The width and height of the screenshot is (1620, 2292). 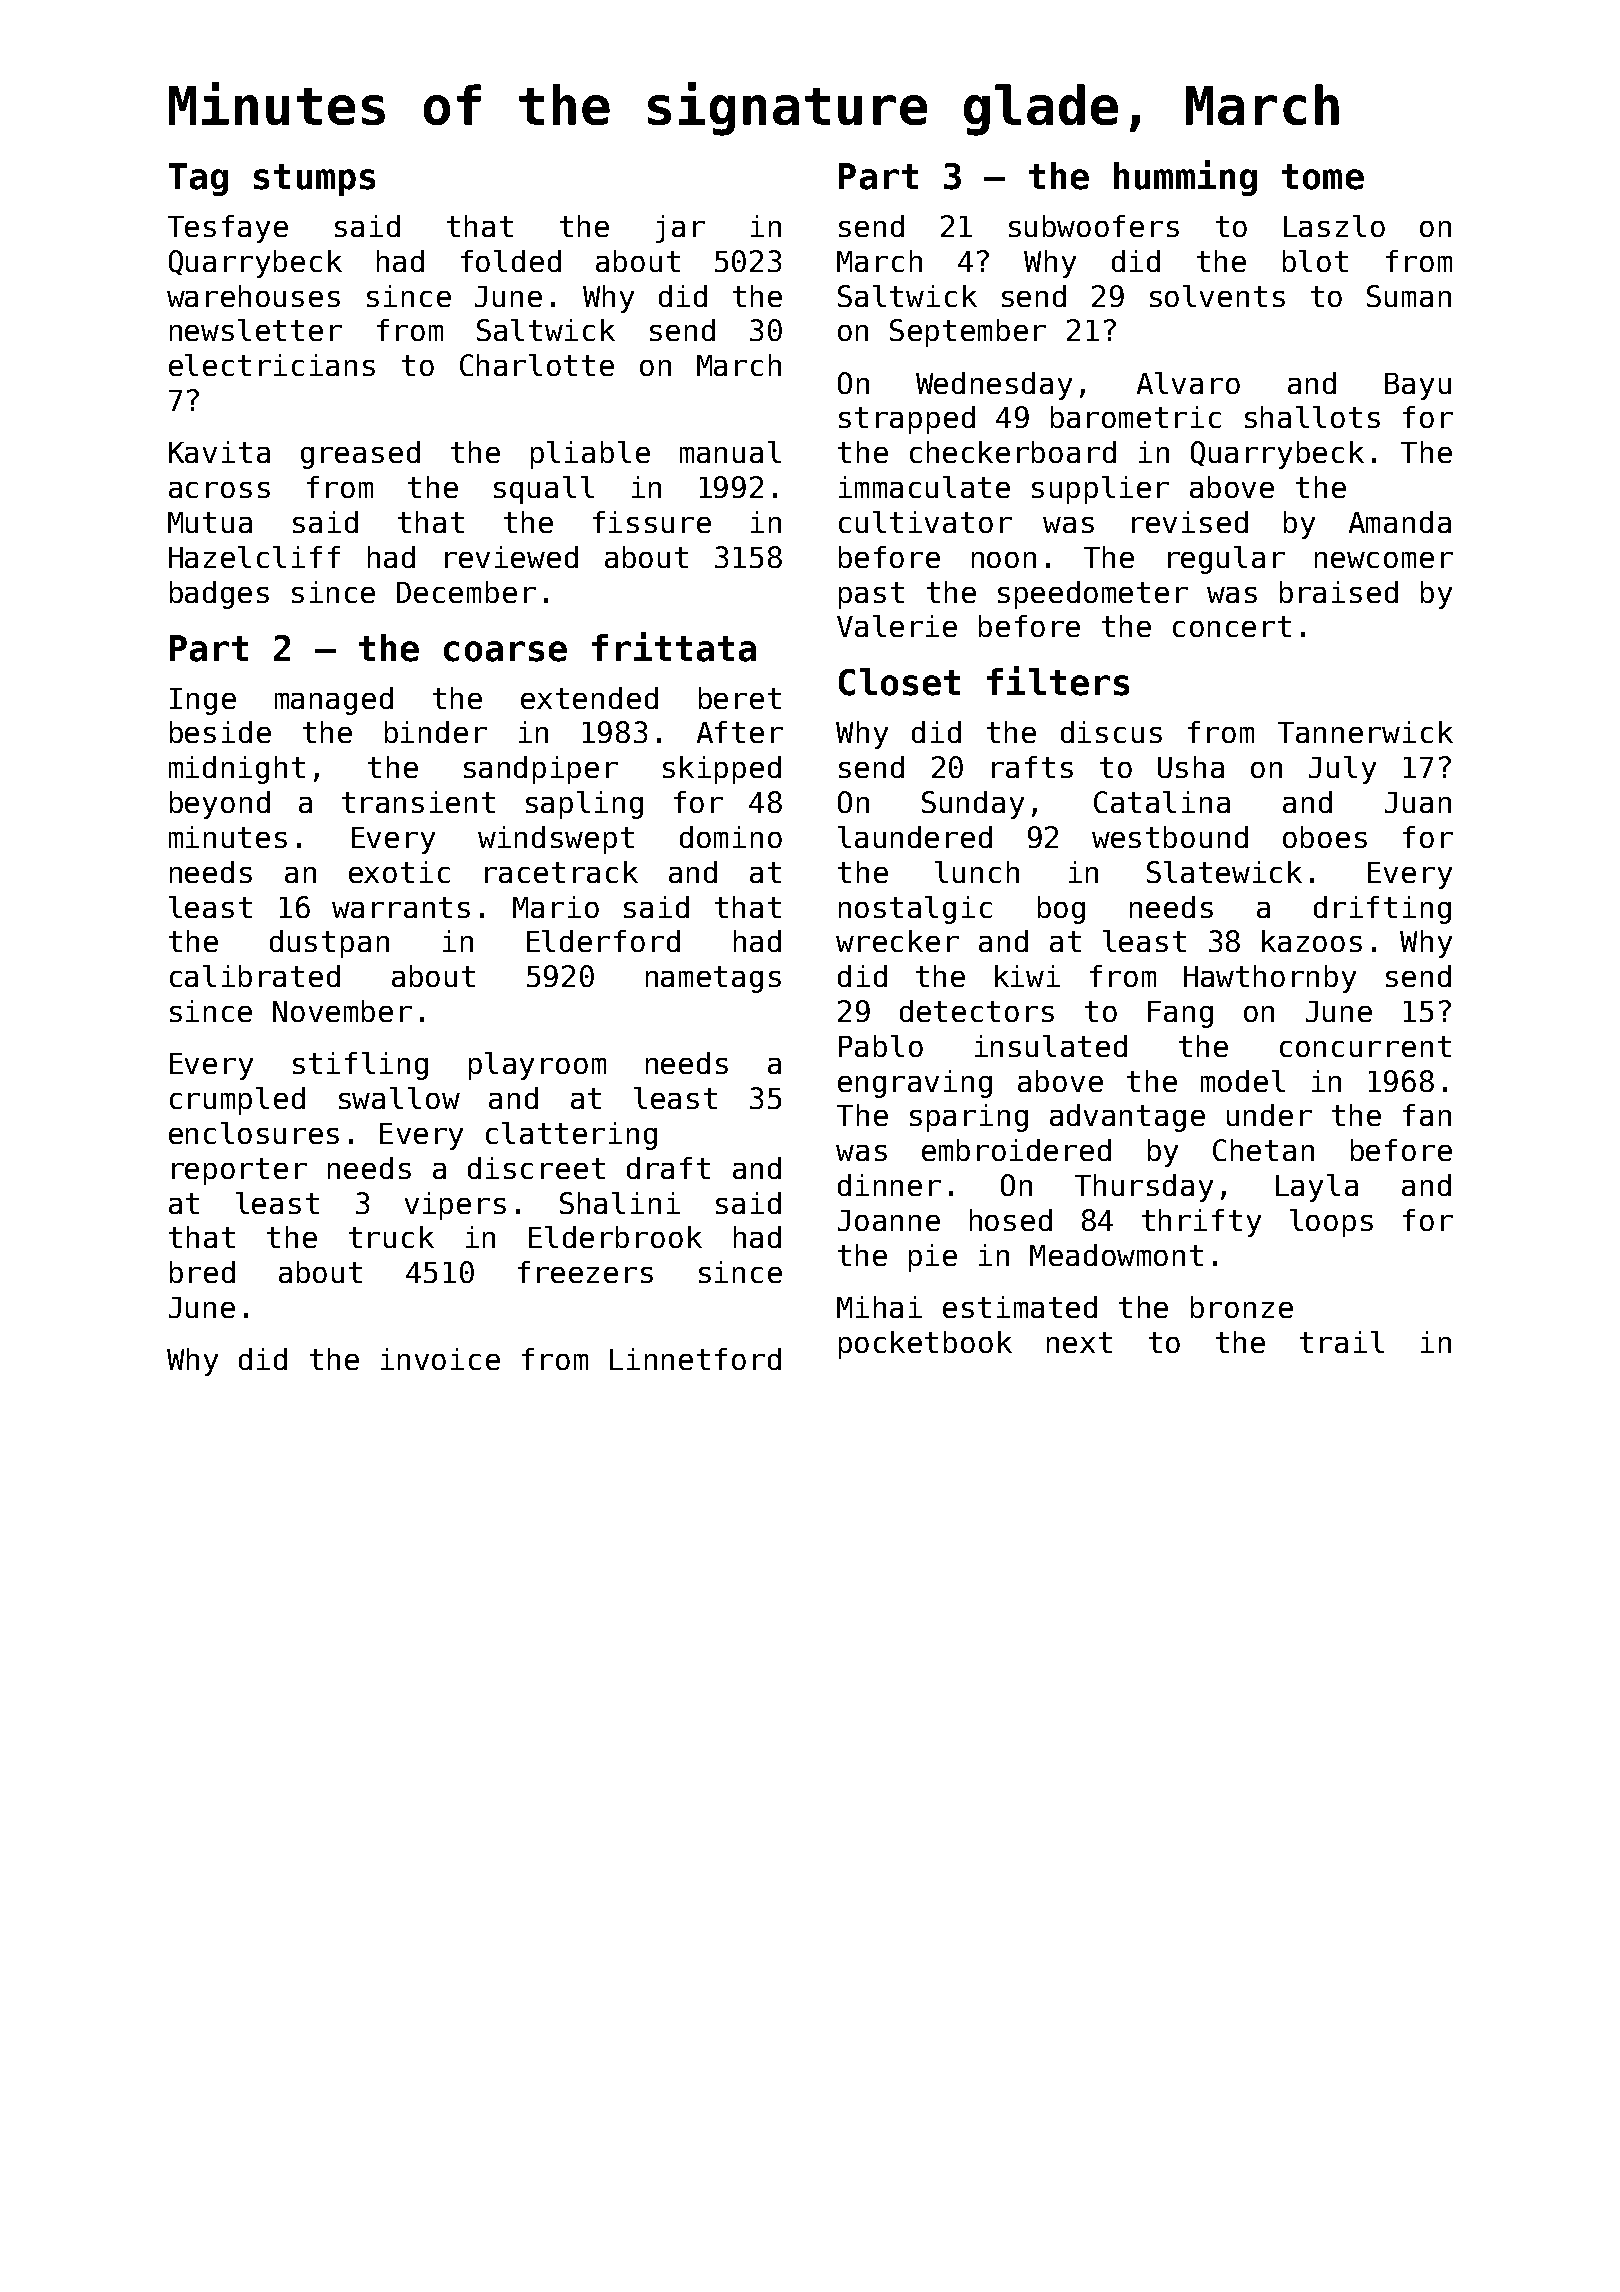 What do you see at coordinates (1242, 1307) in the screenshot?
I see `bronze` at bounding box center [1242, 1307].
